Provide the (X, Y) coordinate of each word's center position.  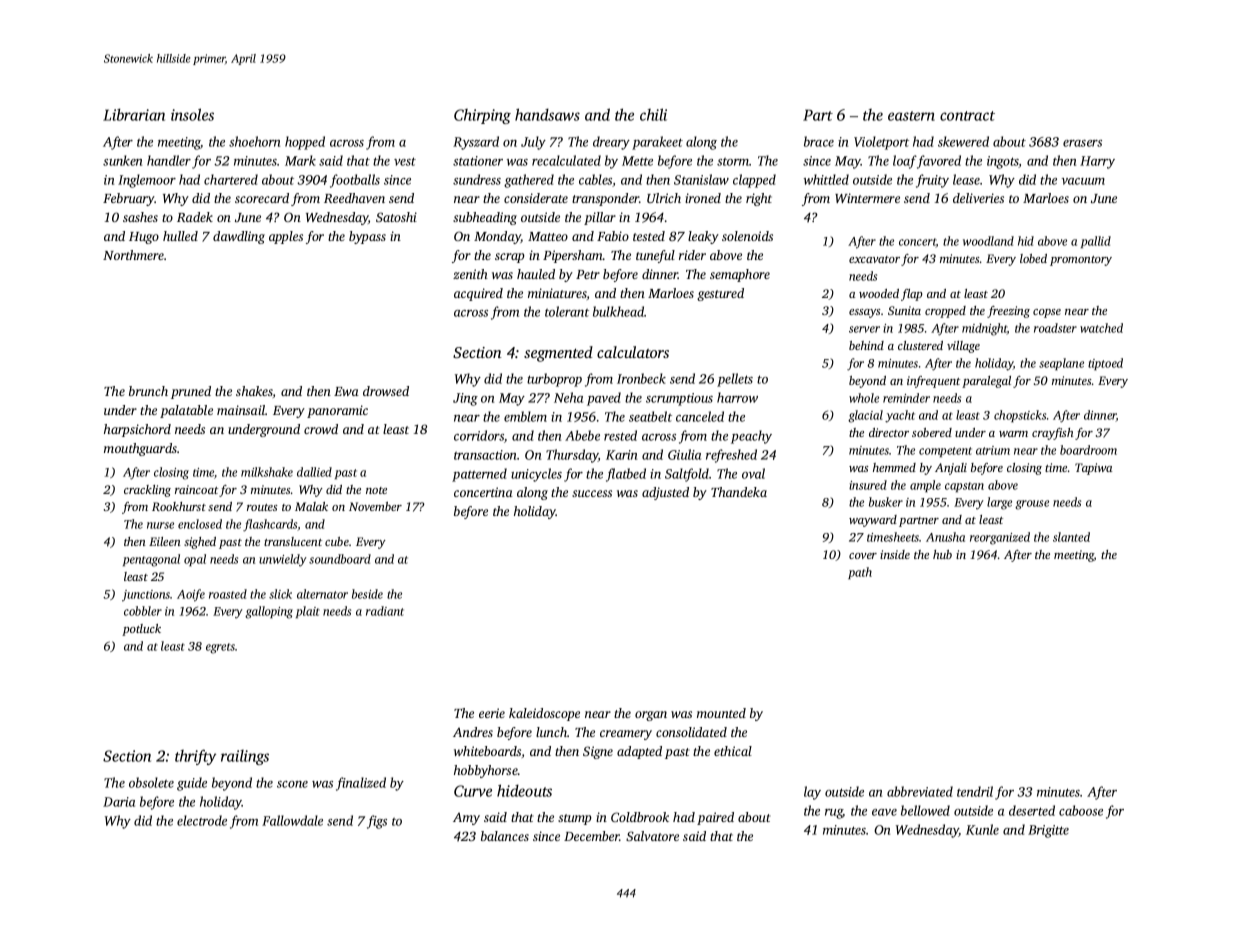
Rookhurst (179, 506)
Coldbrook (640, 817)
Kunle (982, 829)
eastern (911, 116)
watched (1101, 328)
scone (292, 784)
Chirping (482, 116)
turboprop (554, 380)
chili (653, 114)
